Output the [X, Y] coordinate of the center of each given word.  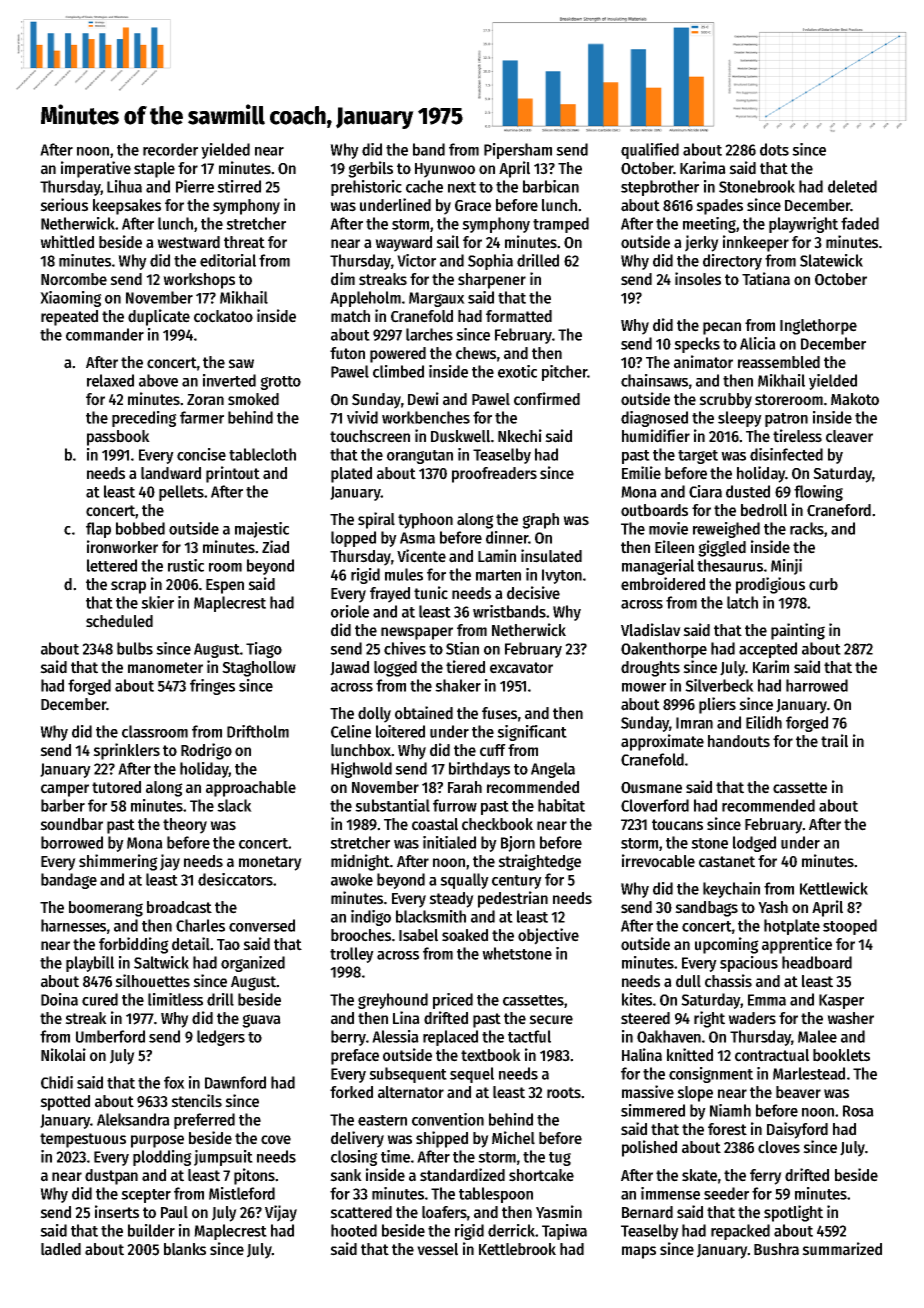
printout [233, 474]
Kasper [841, 1001]
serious [64, 205]
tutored [116, 787]
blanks [185, 1249]
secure [551, 1020]
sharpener [492, 281]
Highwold [361, 770]
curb [823, 584]
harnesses [73, 925]
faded [860, 223]
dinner [507, 537]
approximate [662, 742]
